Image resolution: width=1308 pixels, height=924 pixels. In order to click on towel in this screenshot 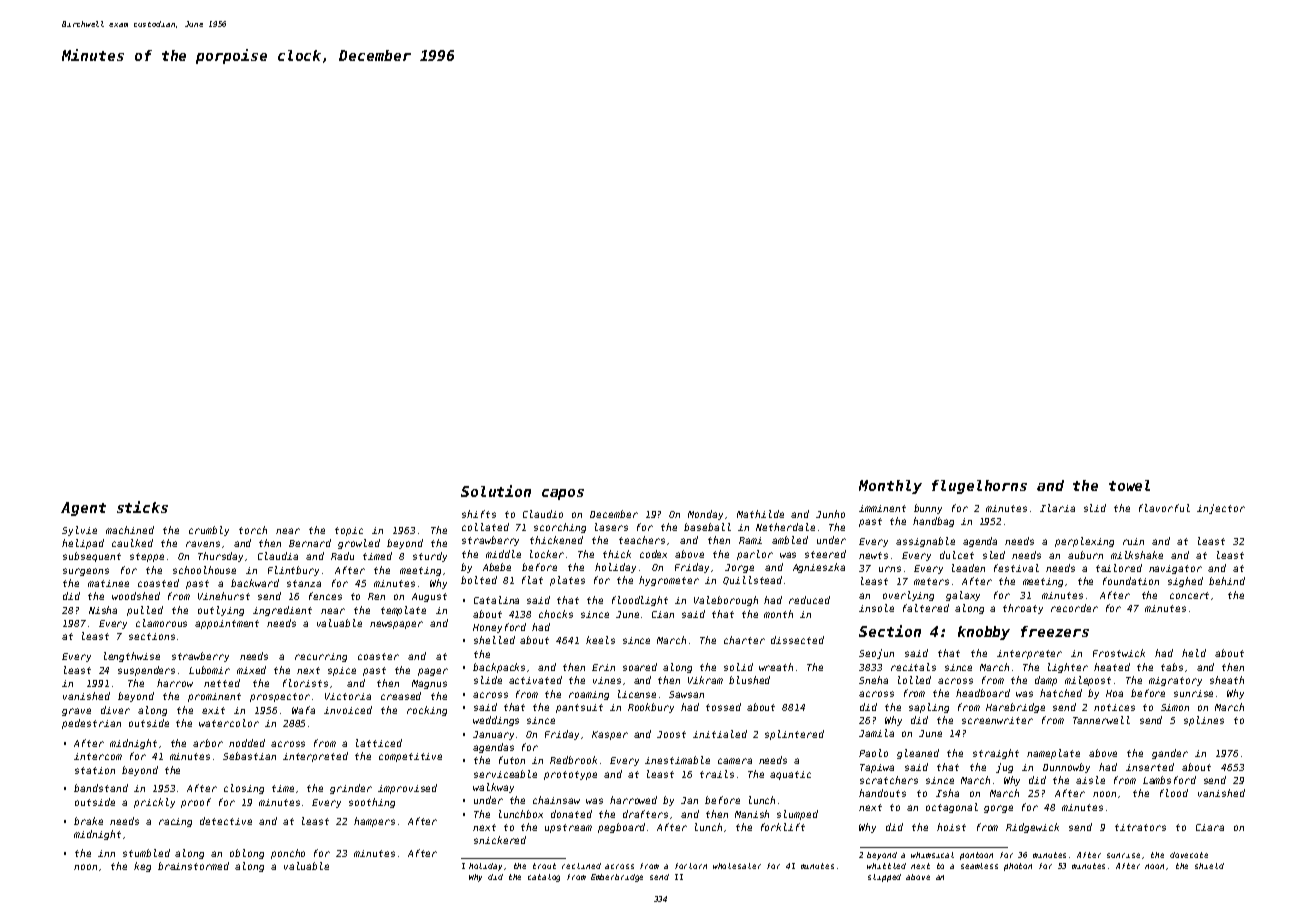, I will do `click(1129, 485)`.
